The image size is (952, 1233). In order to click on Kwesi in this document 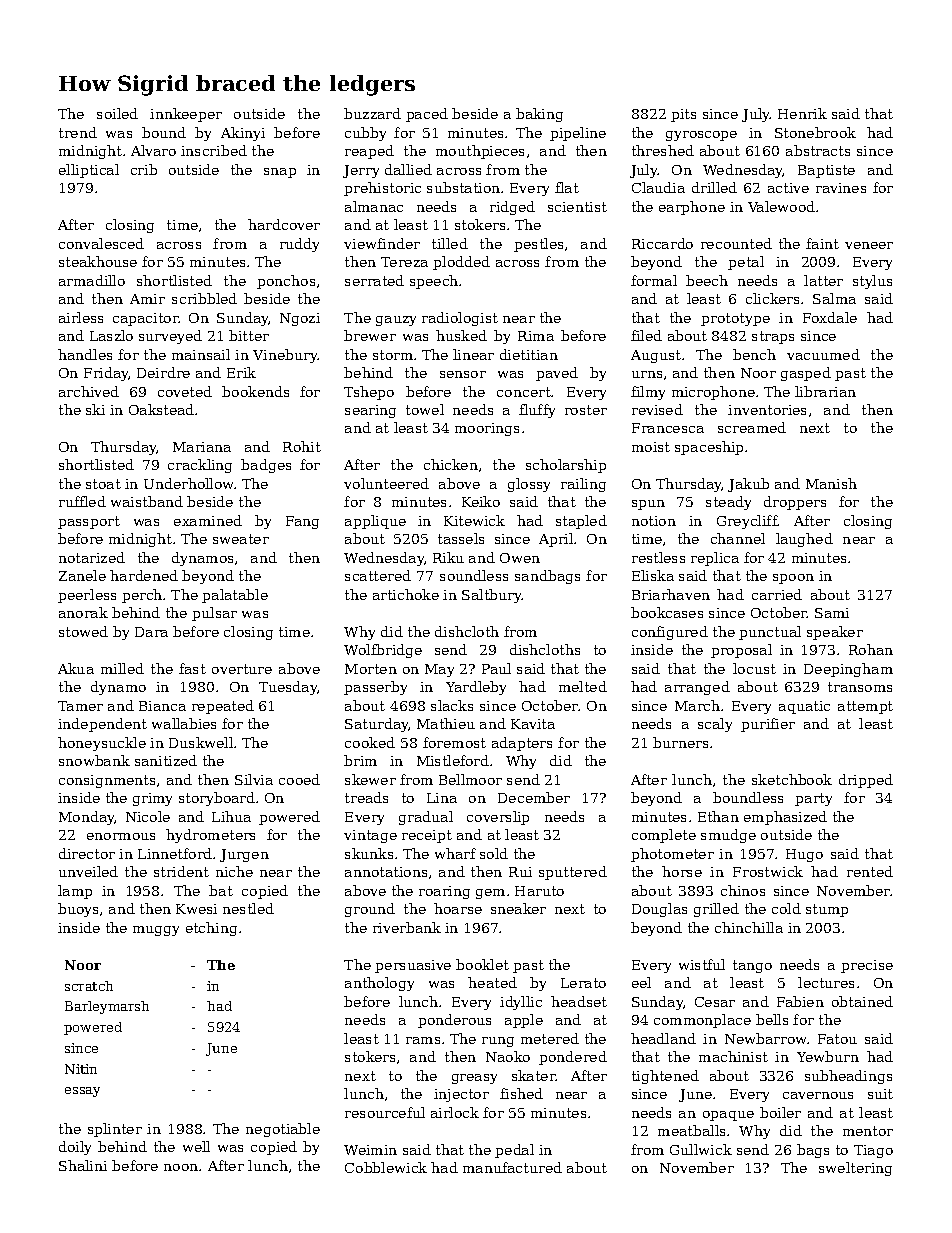, I will do `click(196, 909)`.
